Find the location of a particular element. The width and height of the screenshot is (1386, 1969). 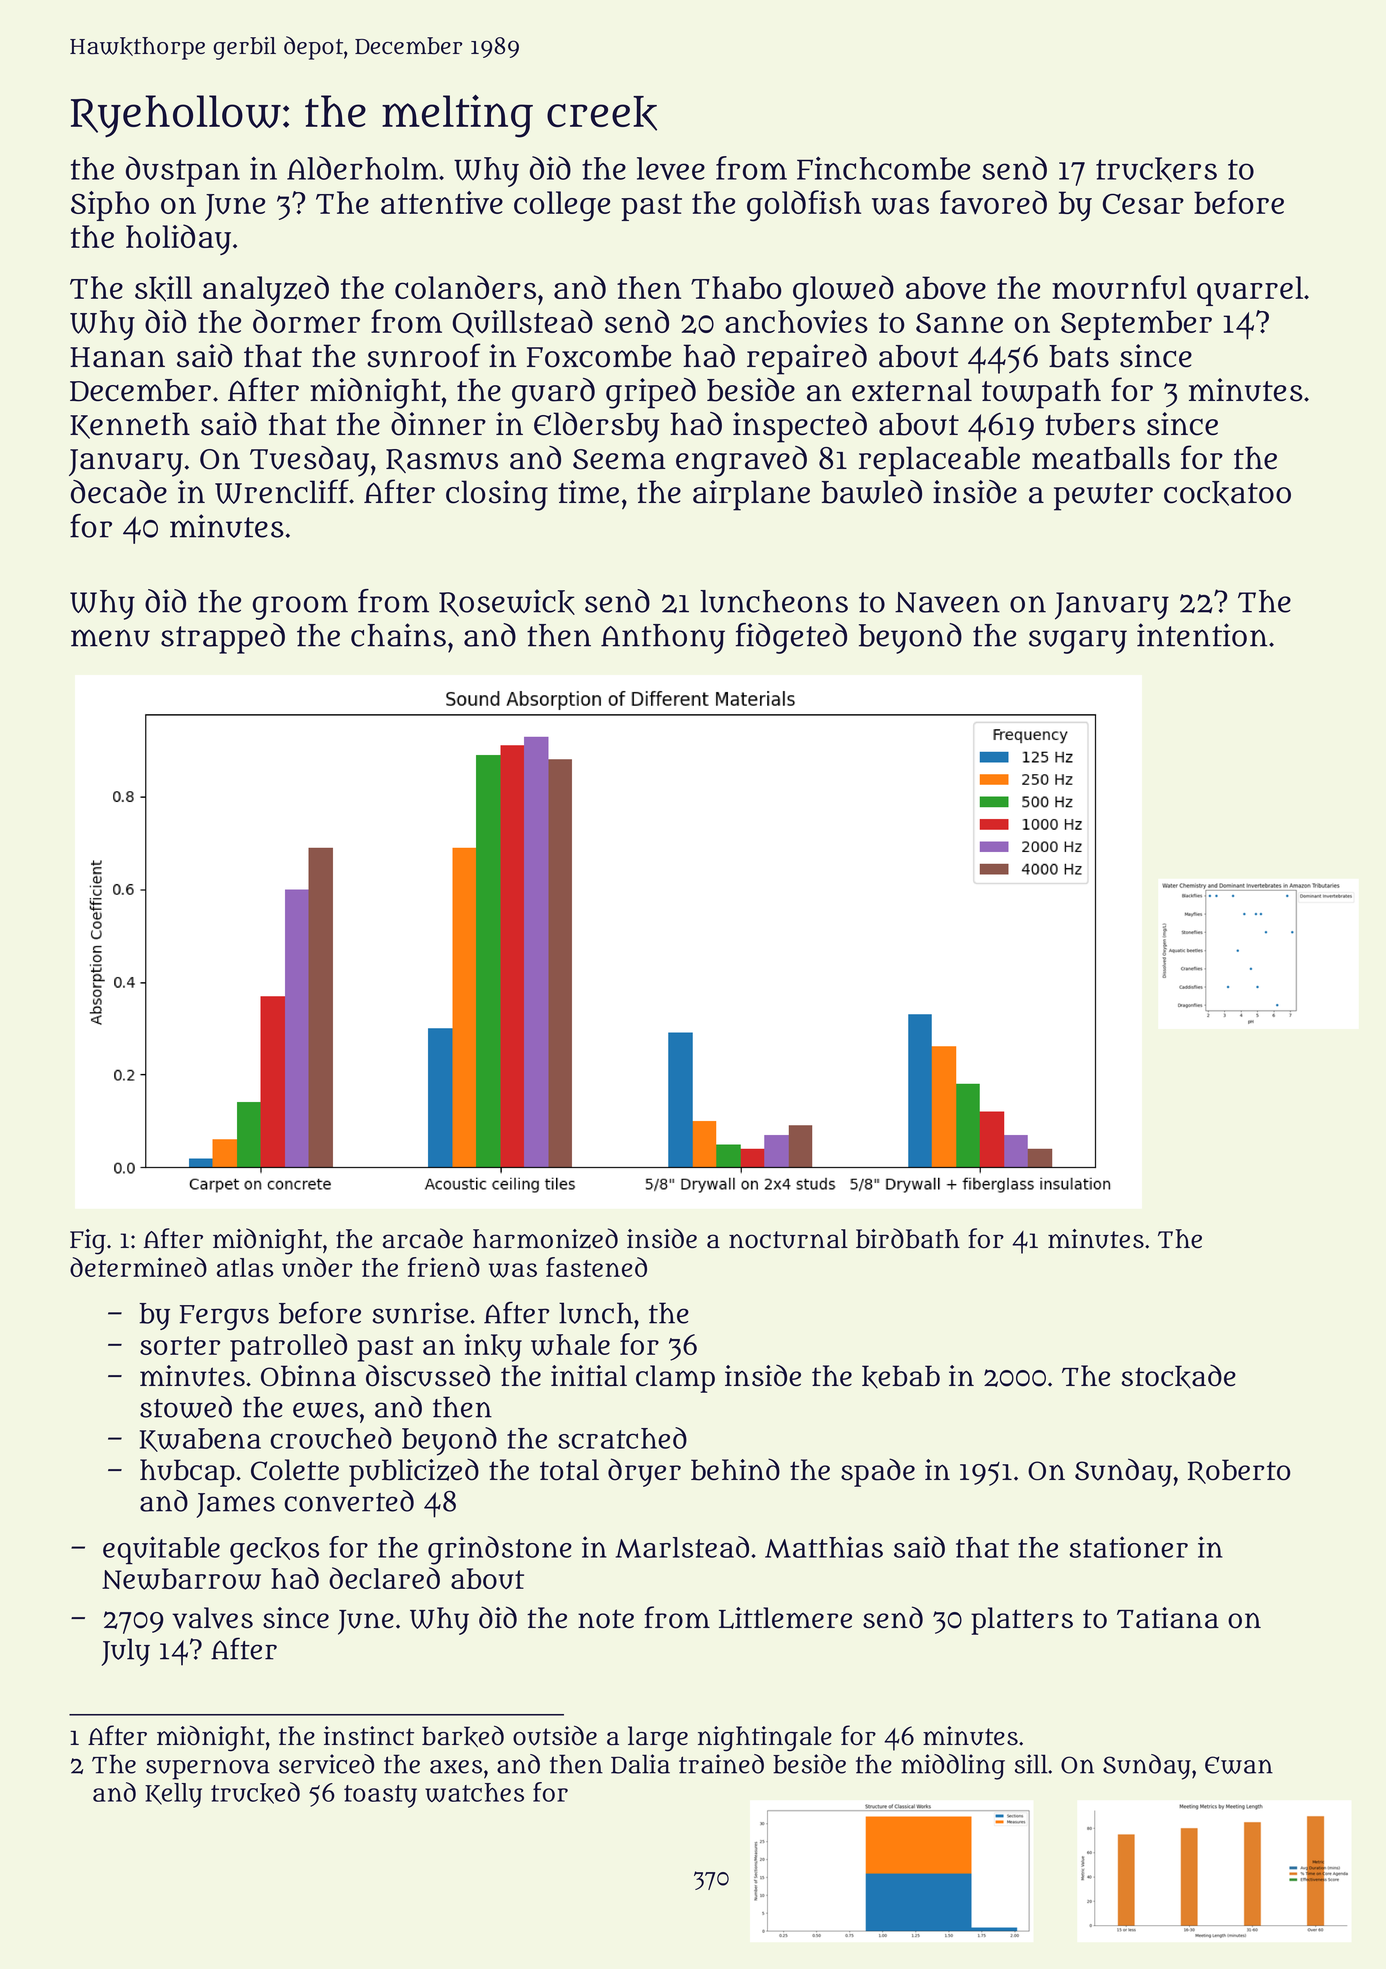

dinner is located at coordinates (438, 424).
